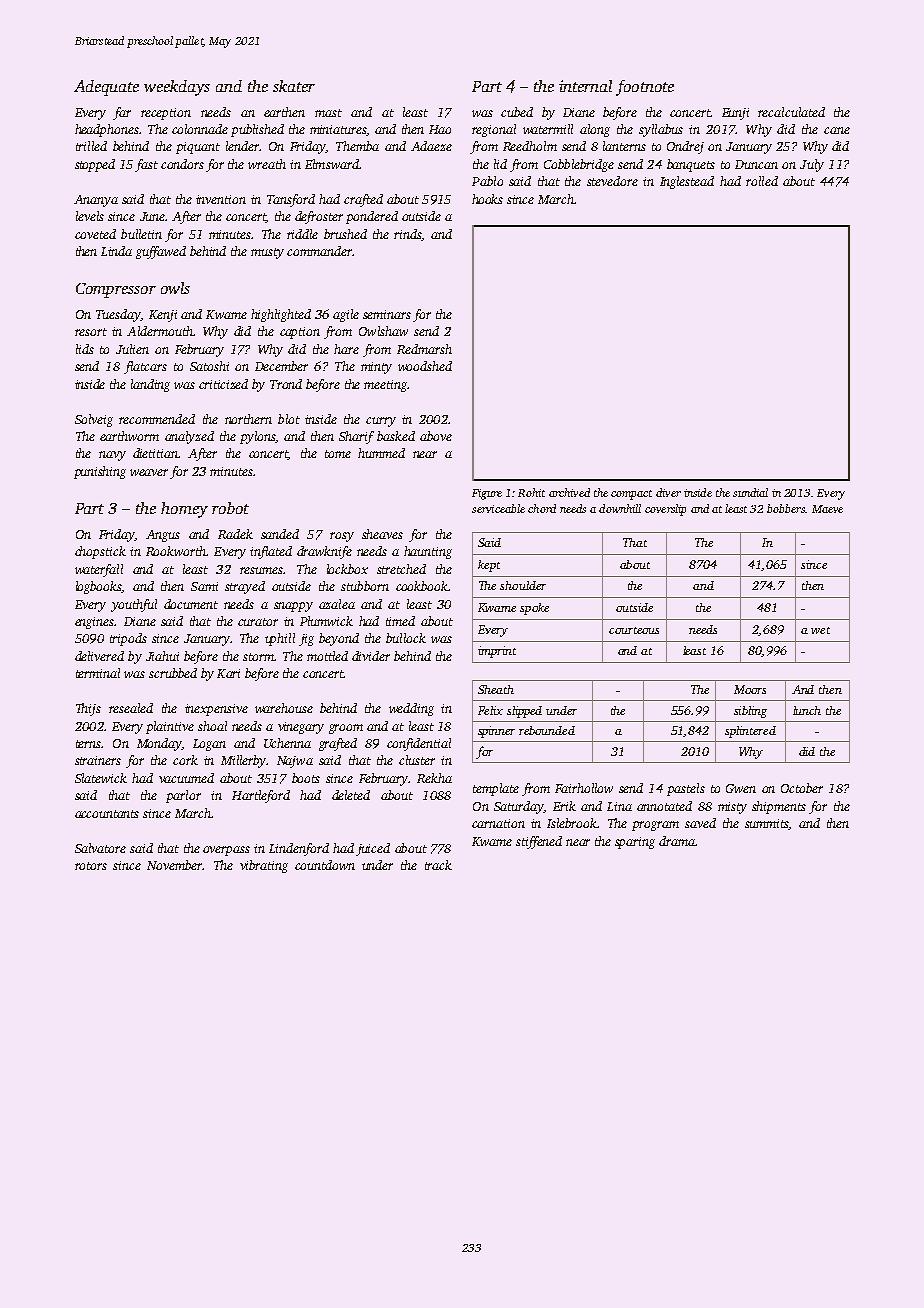 The height and width of the screenshot is (1308, 924). I want to click on rinds, so click(407, 234).
